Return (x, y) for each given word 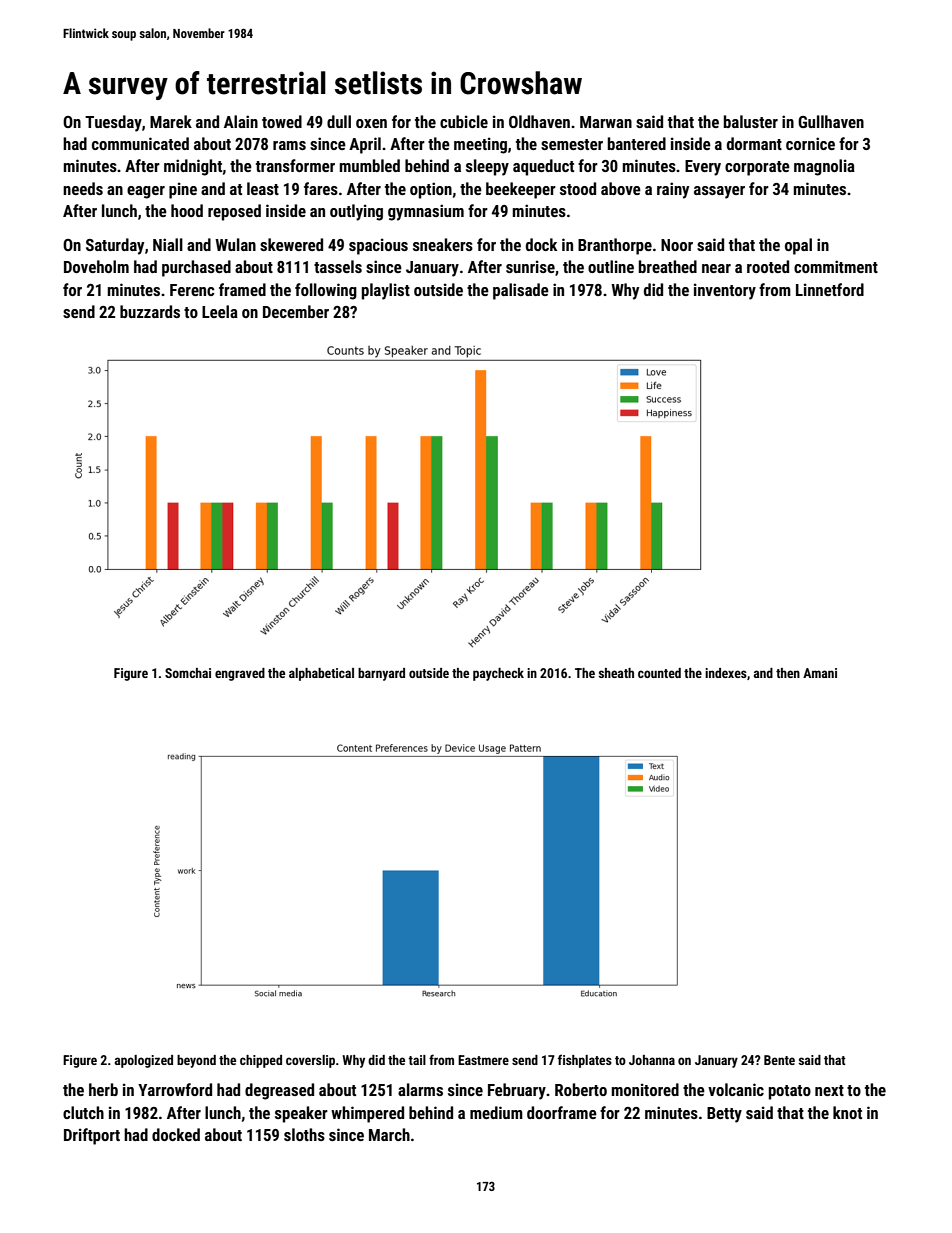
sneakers (443, 244)
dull (339, 121)
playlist (386, 291)
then (788, 673)
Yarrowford (175, 1089)
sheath (616, 673)
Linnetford (830, 289)
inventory (725, 291)
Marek (171, 121)
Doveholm (96, 266)
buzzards (150, 311)
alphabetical (321, 674)
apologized (144, 1061)
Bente (779, 1060)
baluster (751, 121)
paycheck (498, 674)
